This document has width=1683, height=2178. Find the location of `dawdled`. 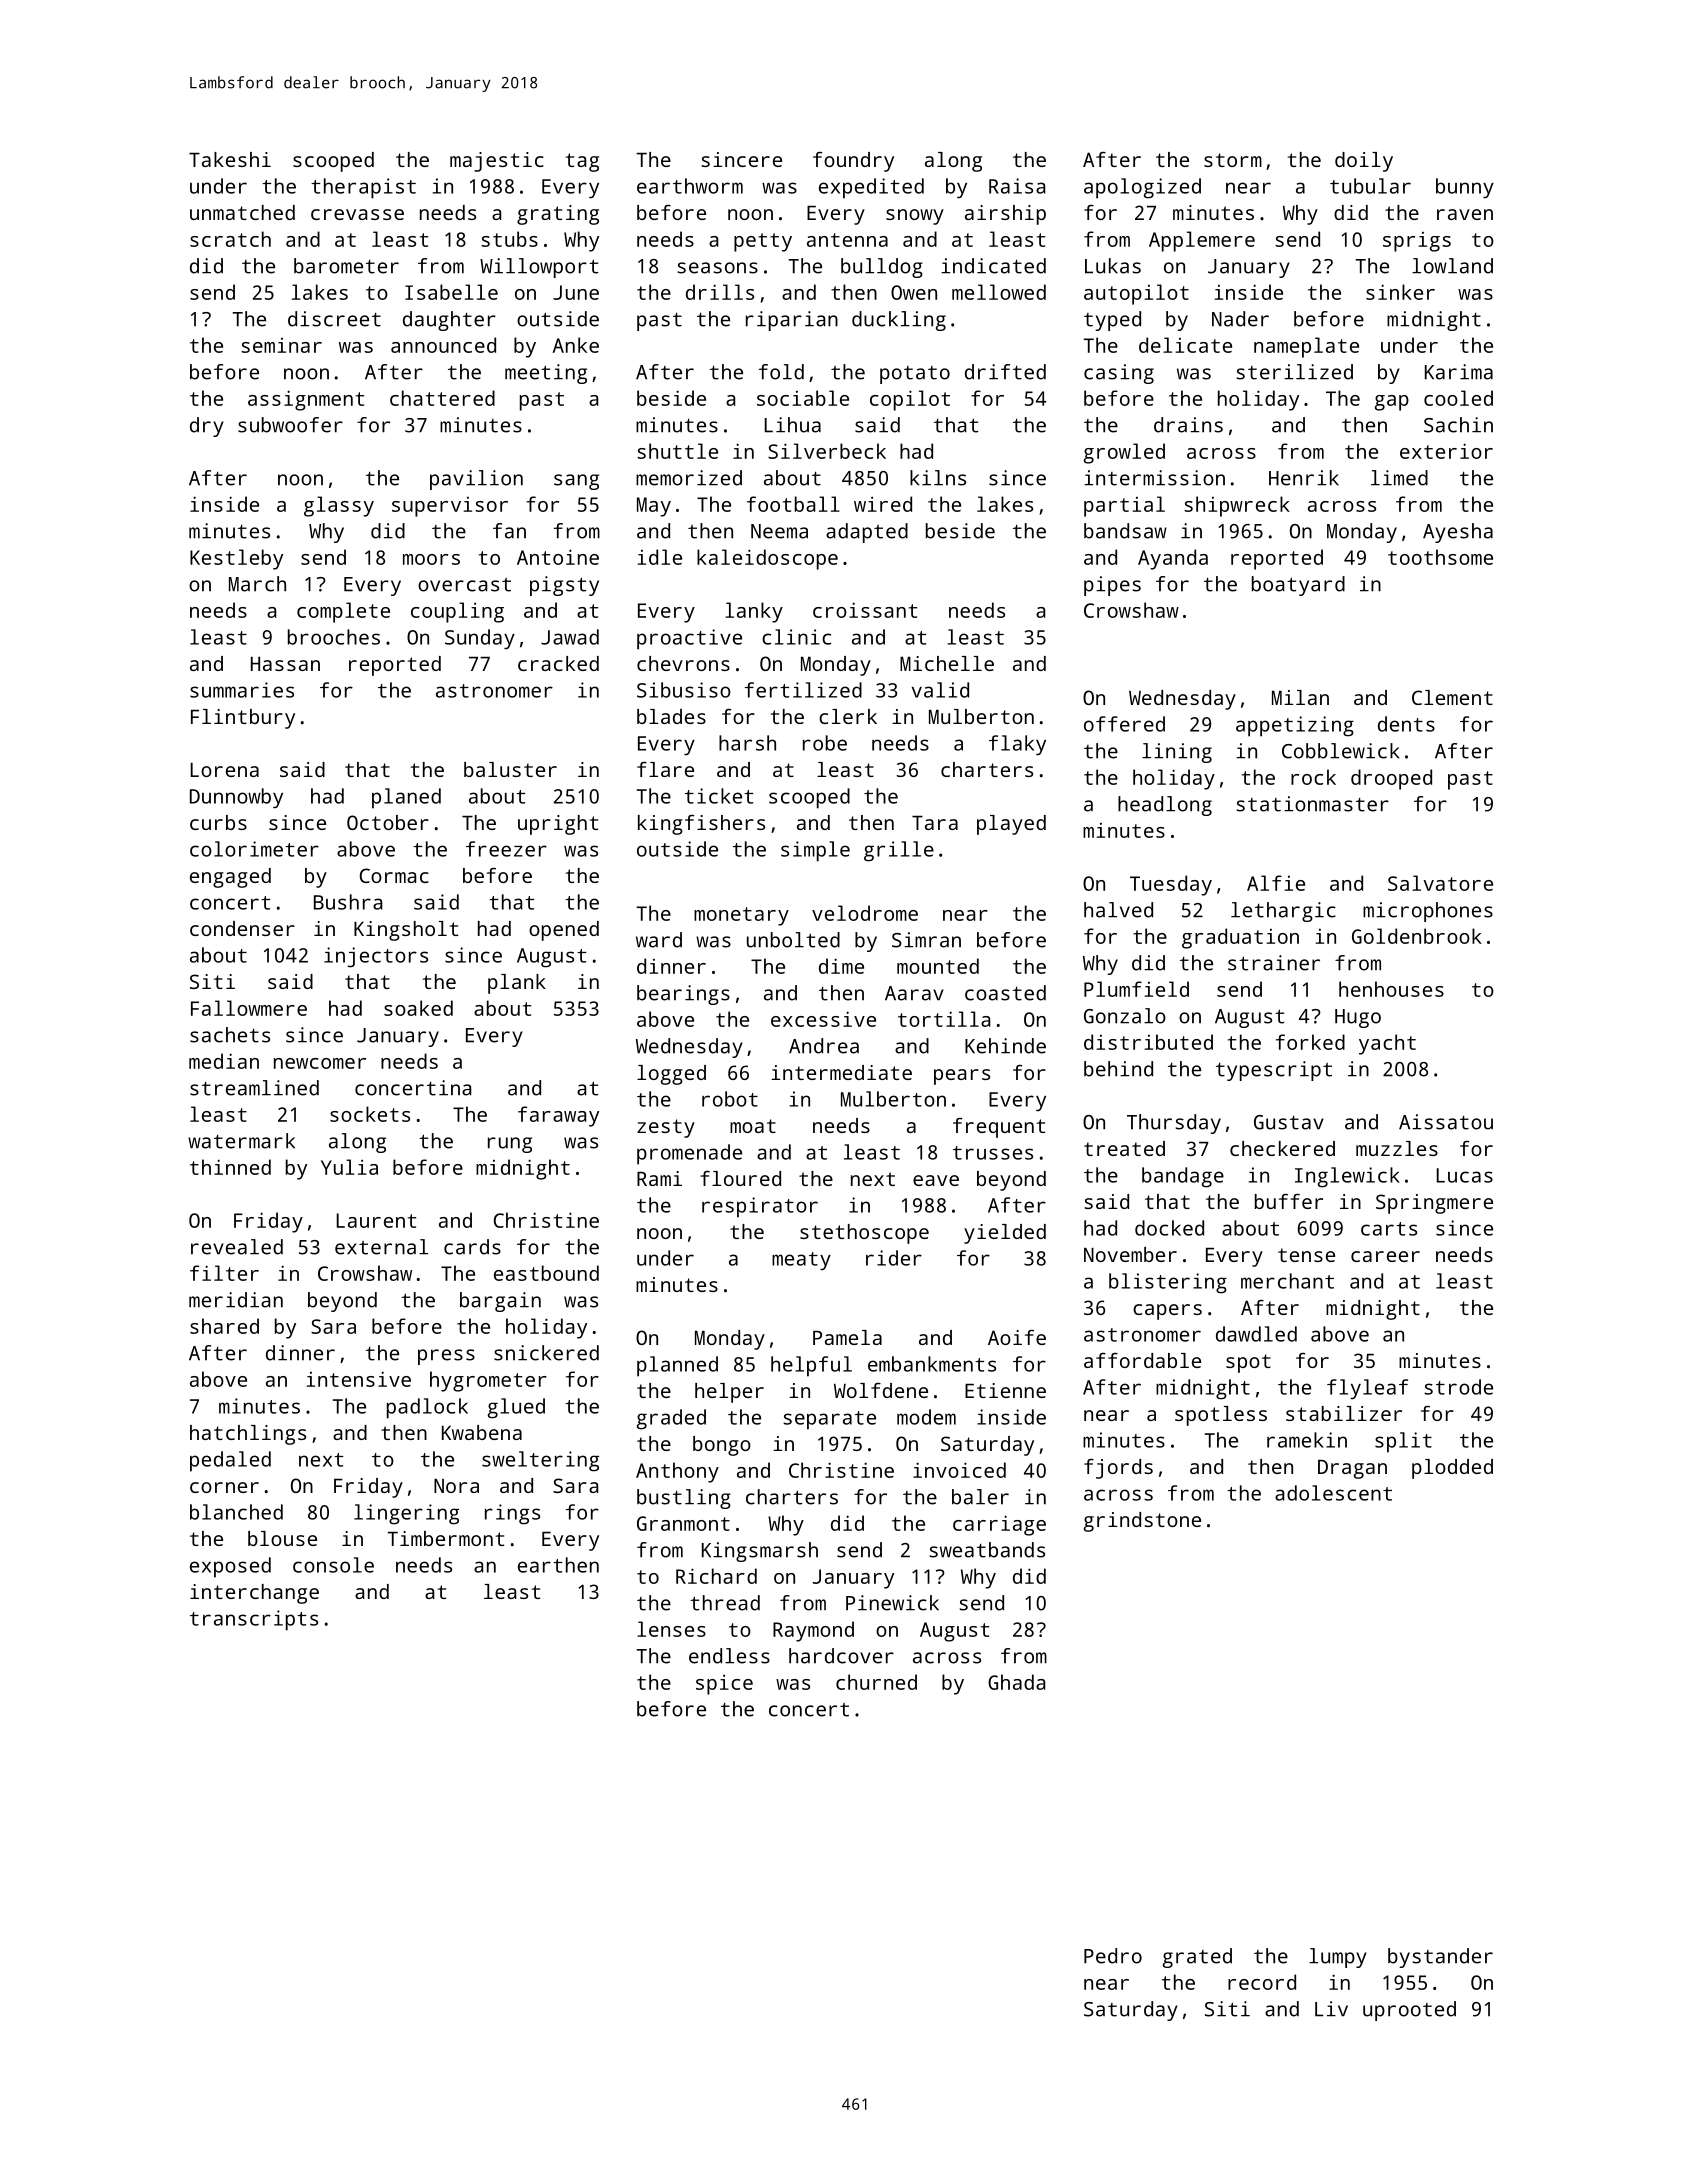

dawdled is located at coordinates (1256, 1334).
